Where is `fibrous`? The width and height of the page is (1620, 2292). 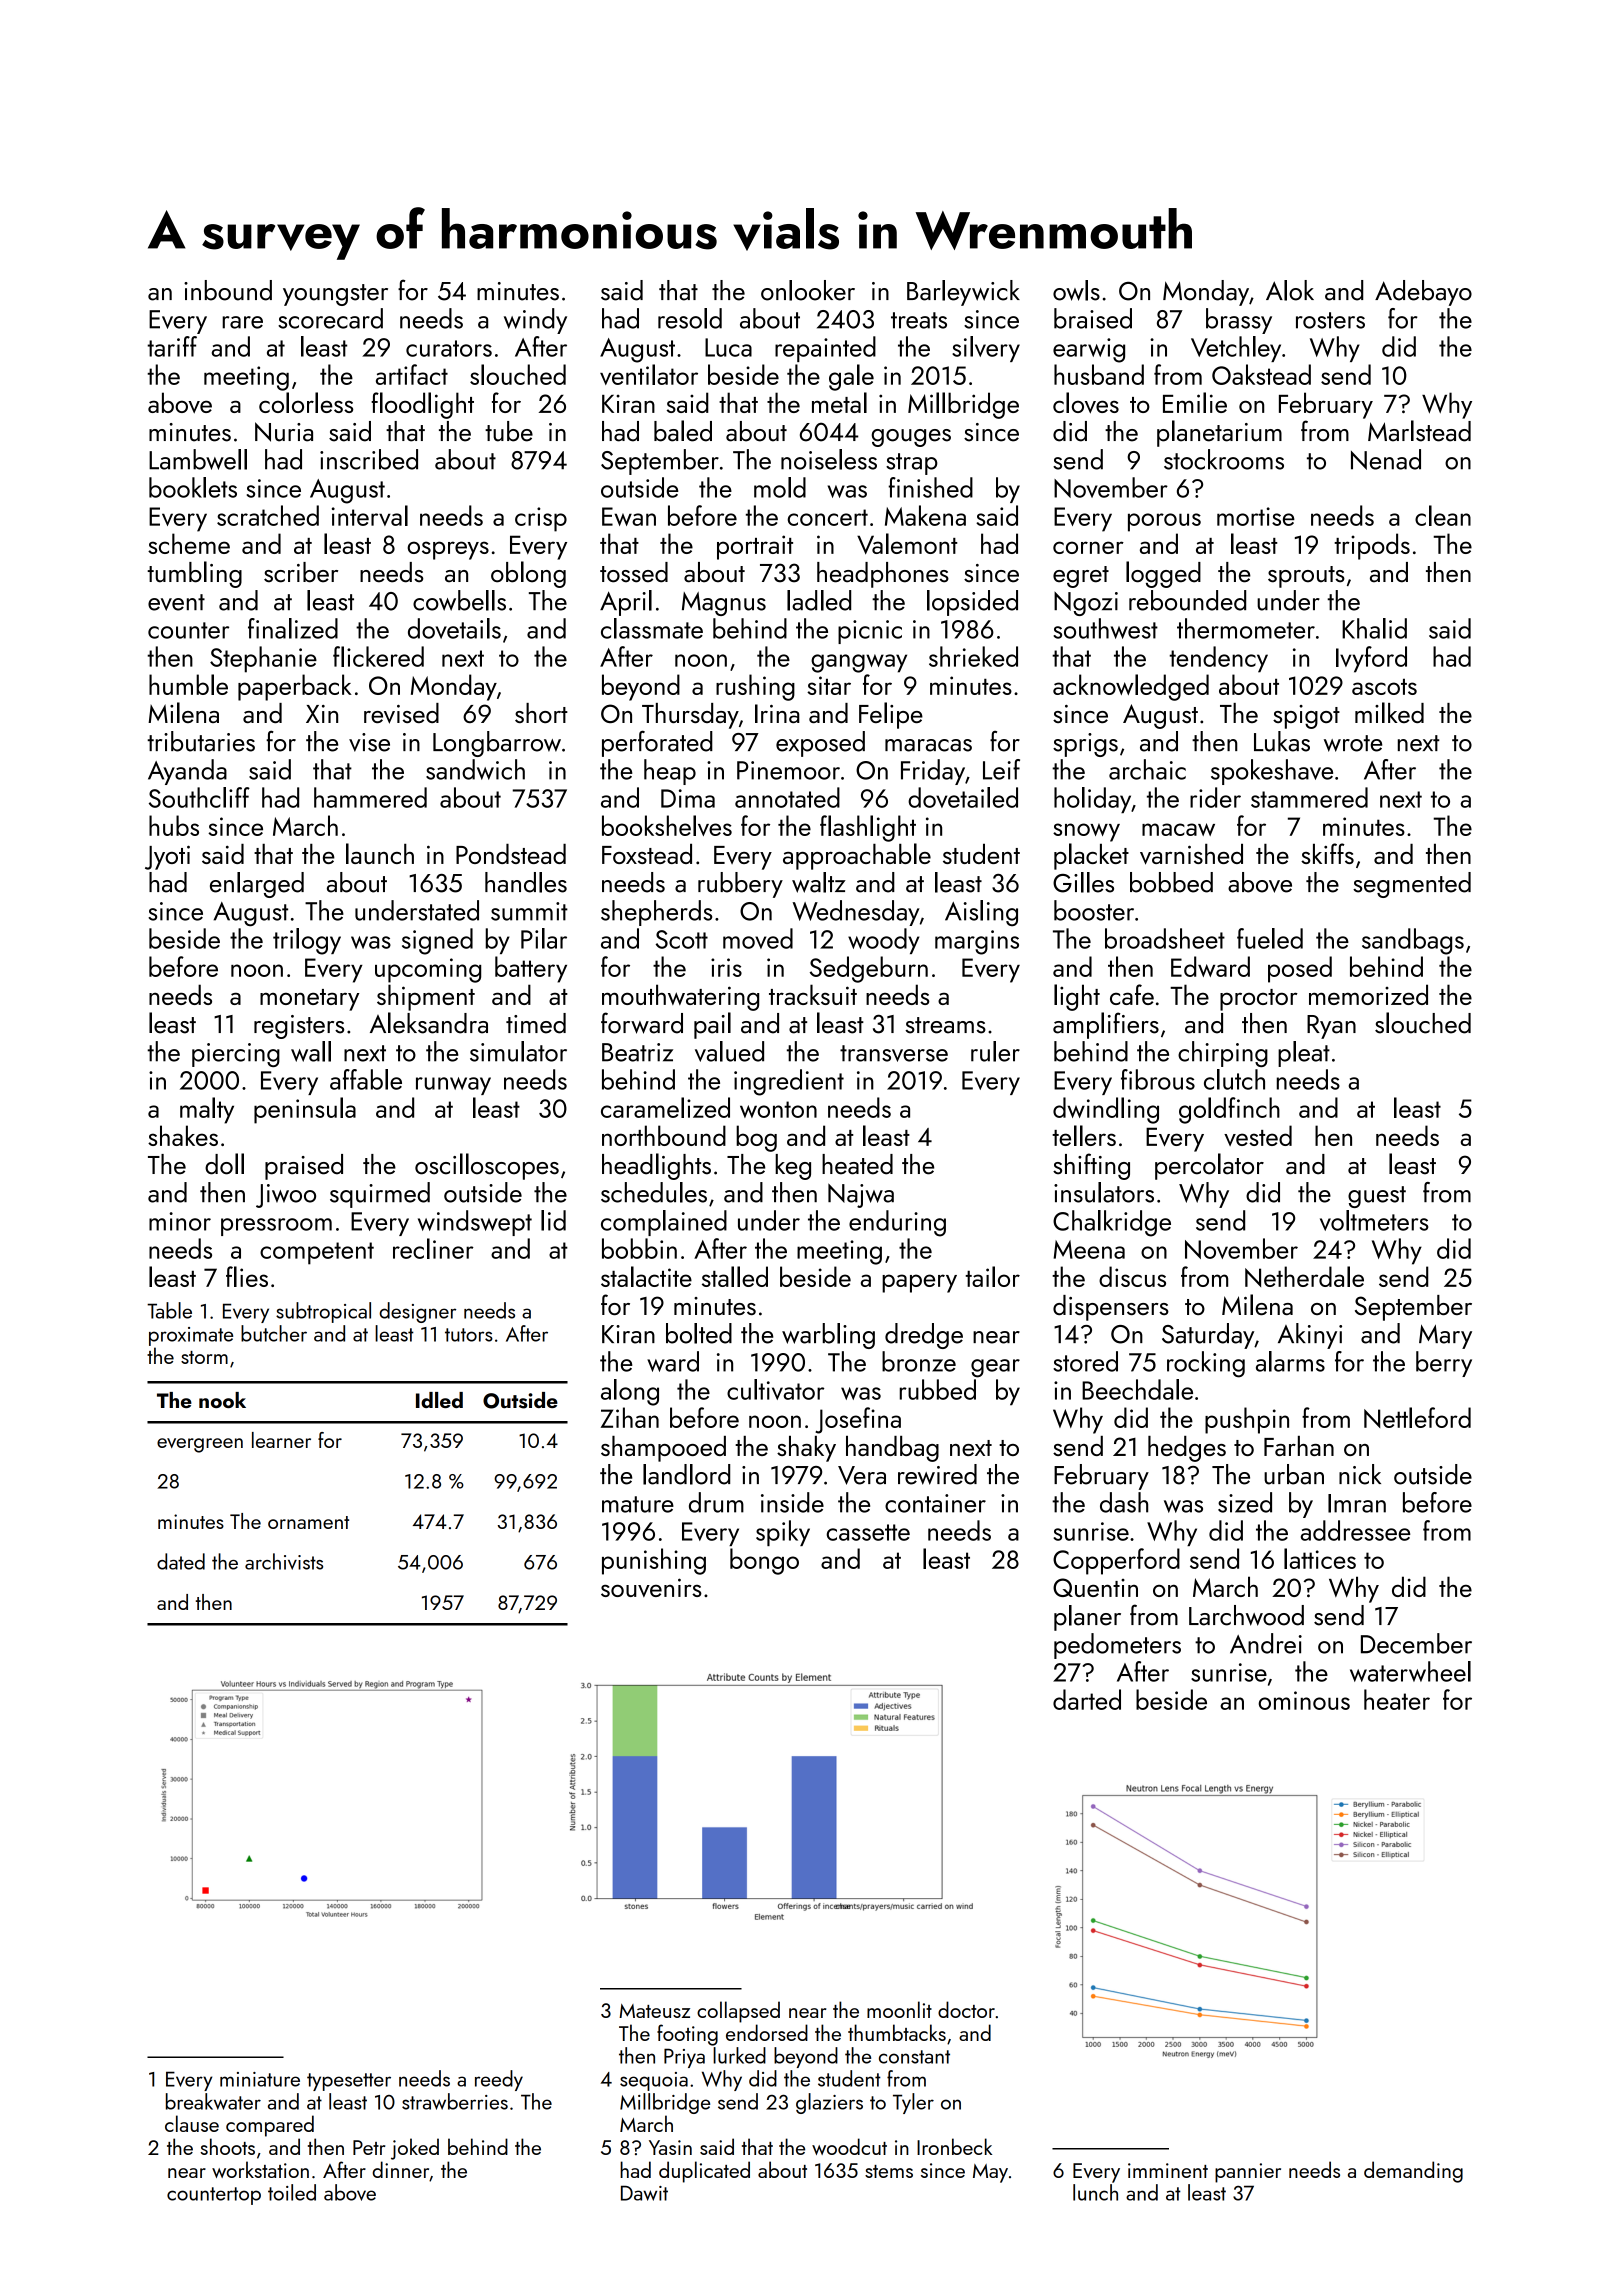
fibrous is located at coordinates (1158, 1079).
